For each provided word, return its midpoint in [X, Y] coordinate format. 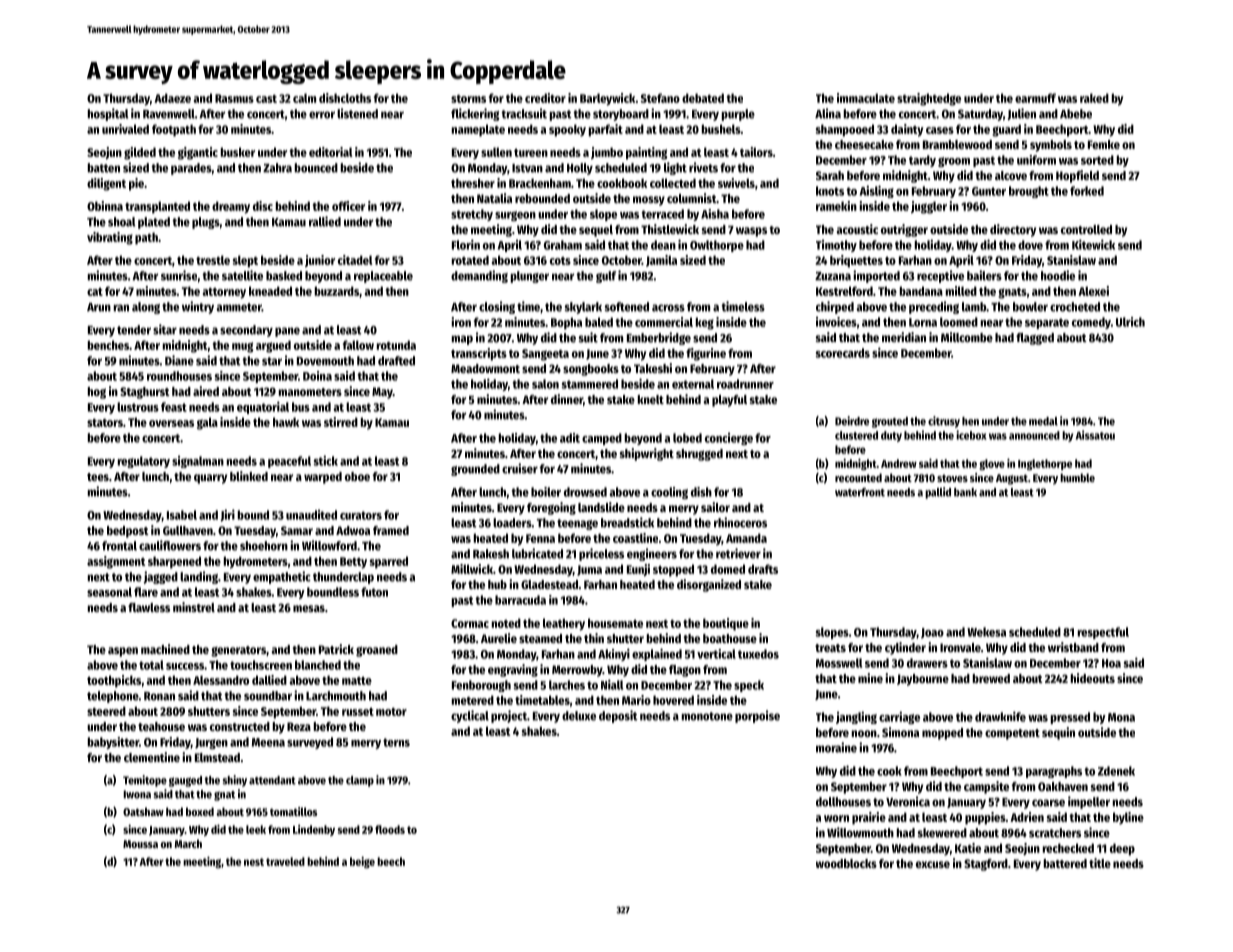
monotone [707, 716]
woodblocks [846, 863]
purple [738, 115]
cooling [669, 493]
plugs [206, 223]
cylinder [905, 648]
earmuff [1035, 98]
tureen [531, 153]
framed [391, 530]
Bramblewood [957, 144]
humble [1077, 477]
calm [304, 98]
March [188, 843]
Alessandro [221, 680]
